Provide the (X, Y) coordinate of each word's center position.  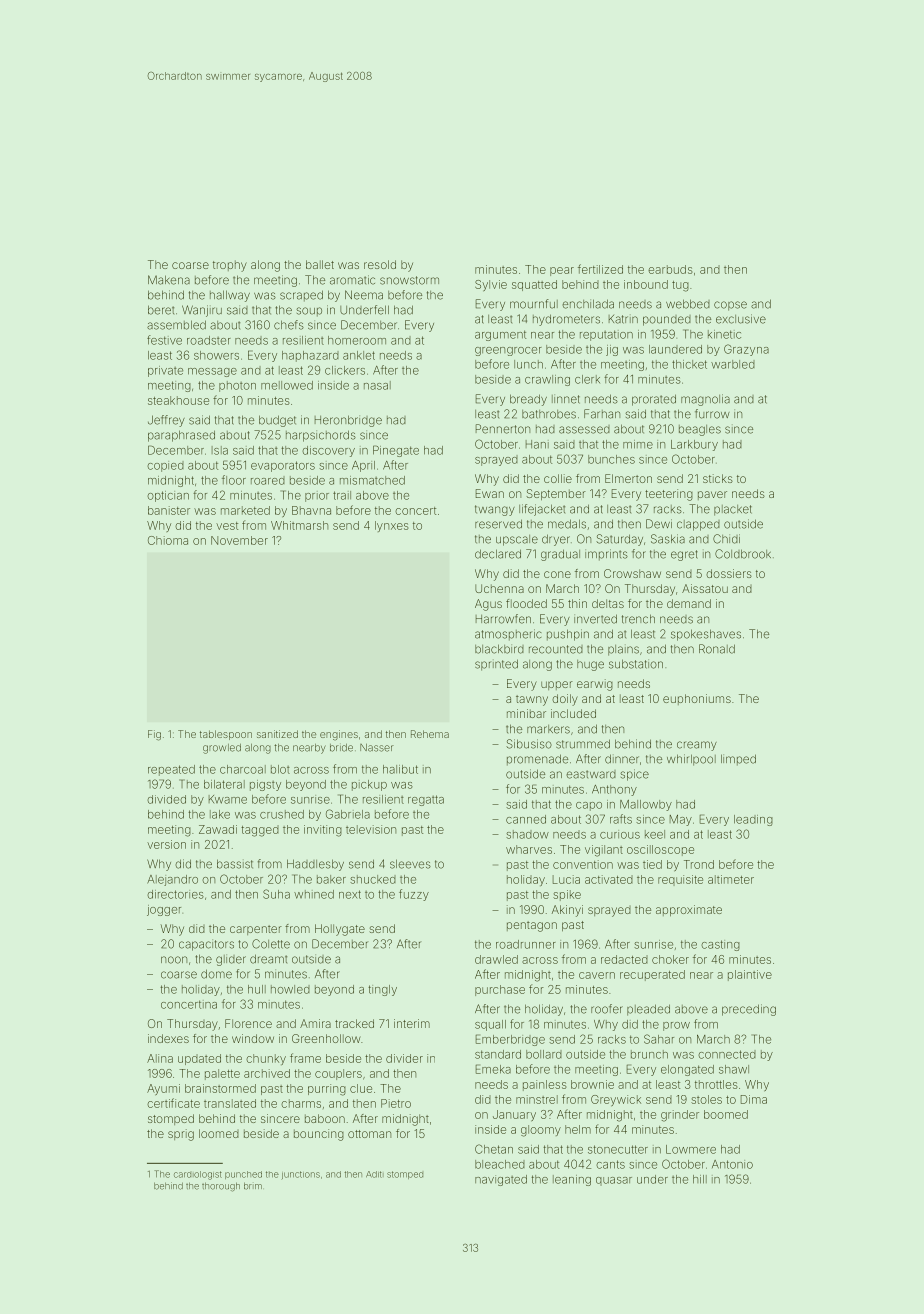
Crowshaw (632, 573)
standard (498, 1054)
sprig (181, 1135)
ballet (320, 264)
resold (380, 264)
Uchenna (499, 588)
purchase (500, 990)
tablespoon (226, 735)
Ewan (490, 493)
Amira (315, 1023)
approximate (689, 910)
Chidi (726, 539)
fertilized (600, 269)
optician (168, 496)
